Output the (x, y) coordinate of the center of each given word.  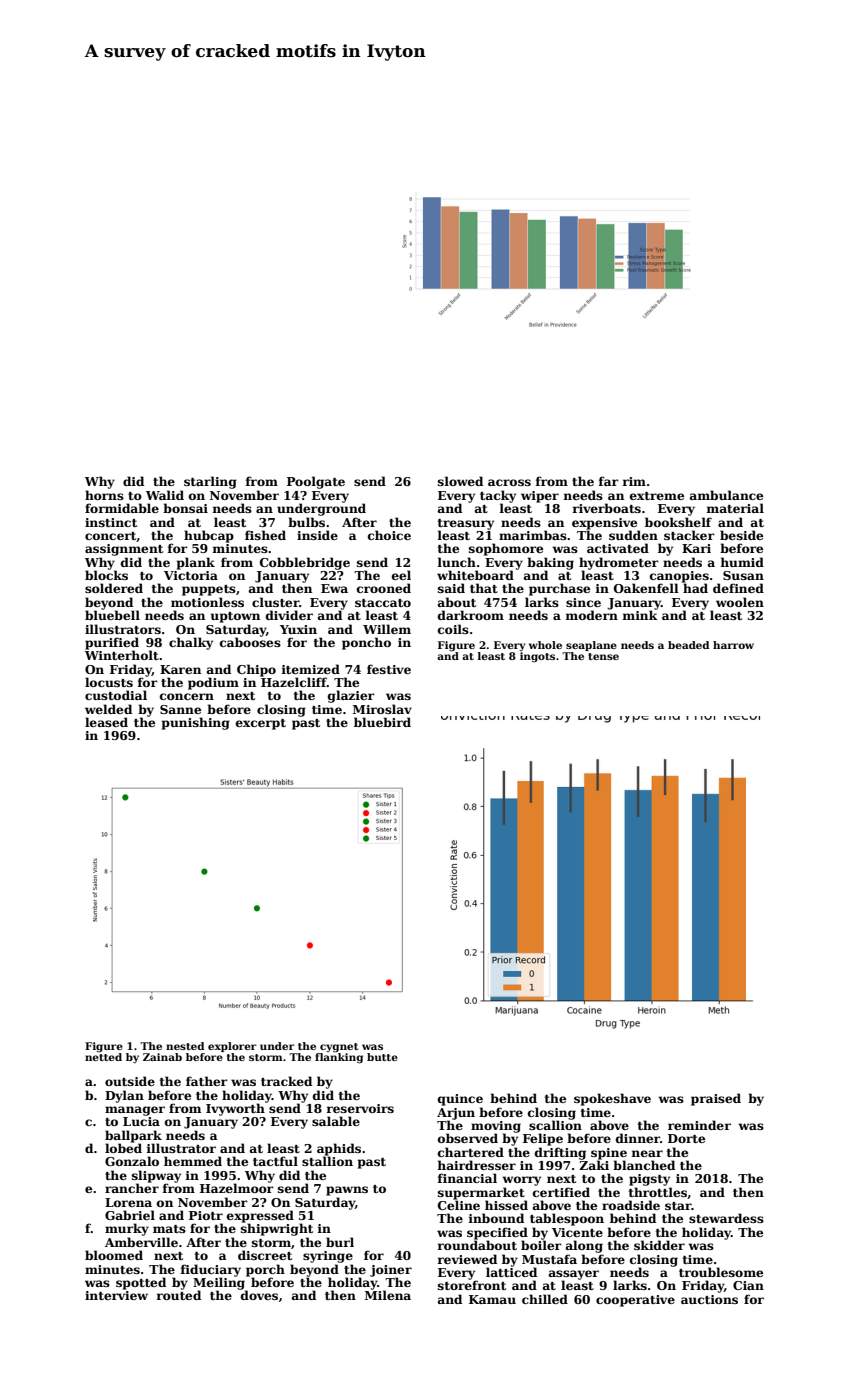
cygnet (339, 1047)
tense (603, 656)
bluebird (382, 722)
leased (106, 722)
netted (103, 1056)
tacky (498, 496)
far (609, 481)
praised (716, 1099)
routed (179, 1295)
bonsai (185, 508)
